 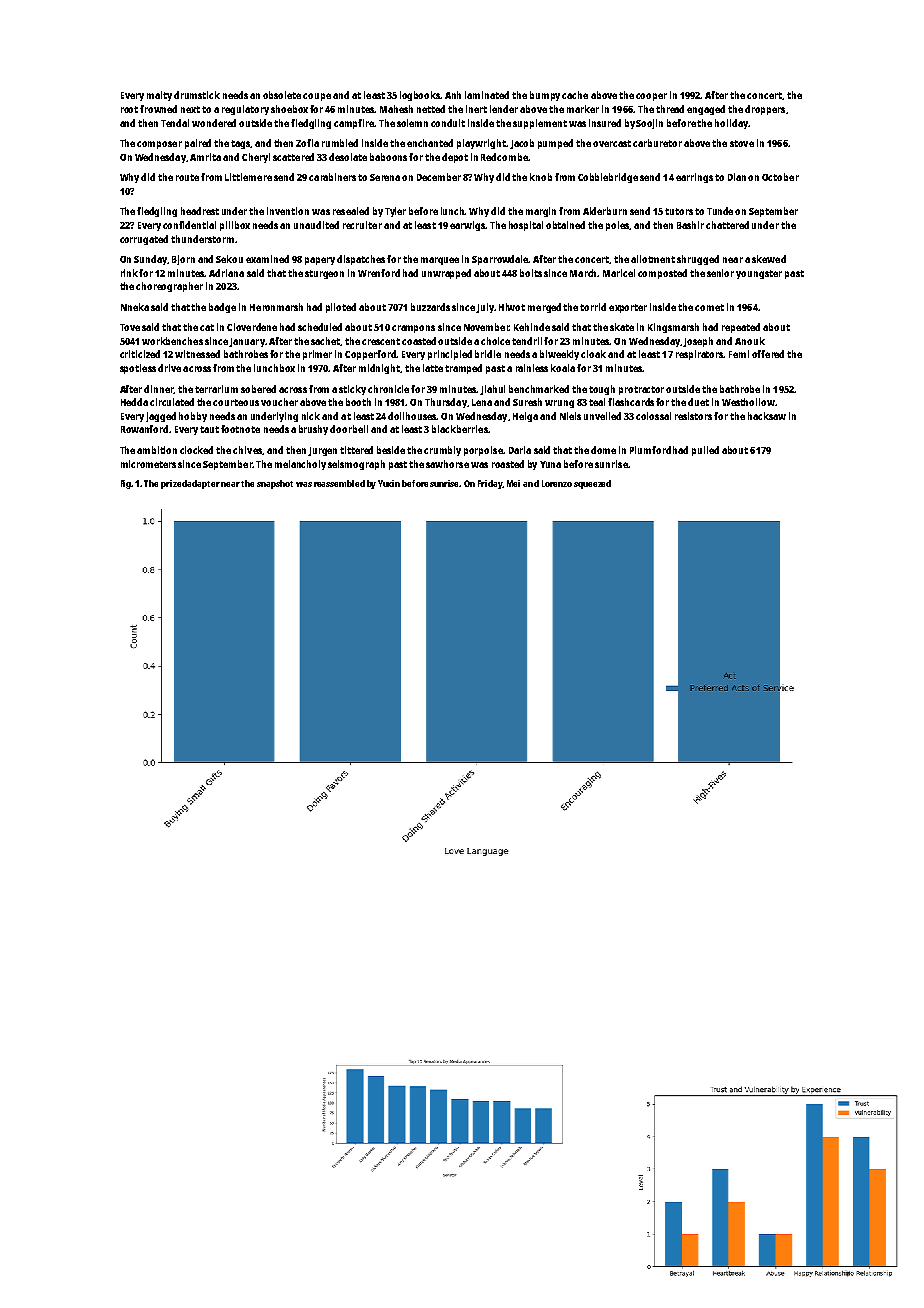 What do you see at coordinates (765, 110) in the screenshot?
I see `droppers` at bounding box center [765, 110].
